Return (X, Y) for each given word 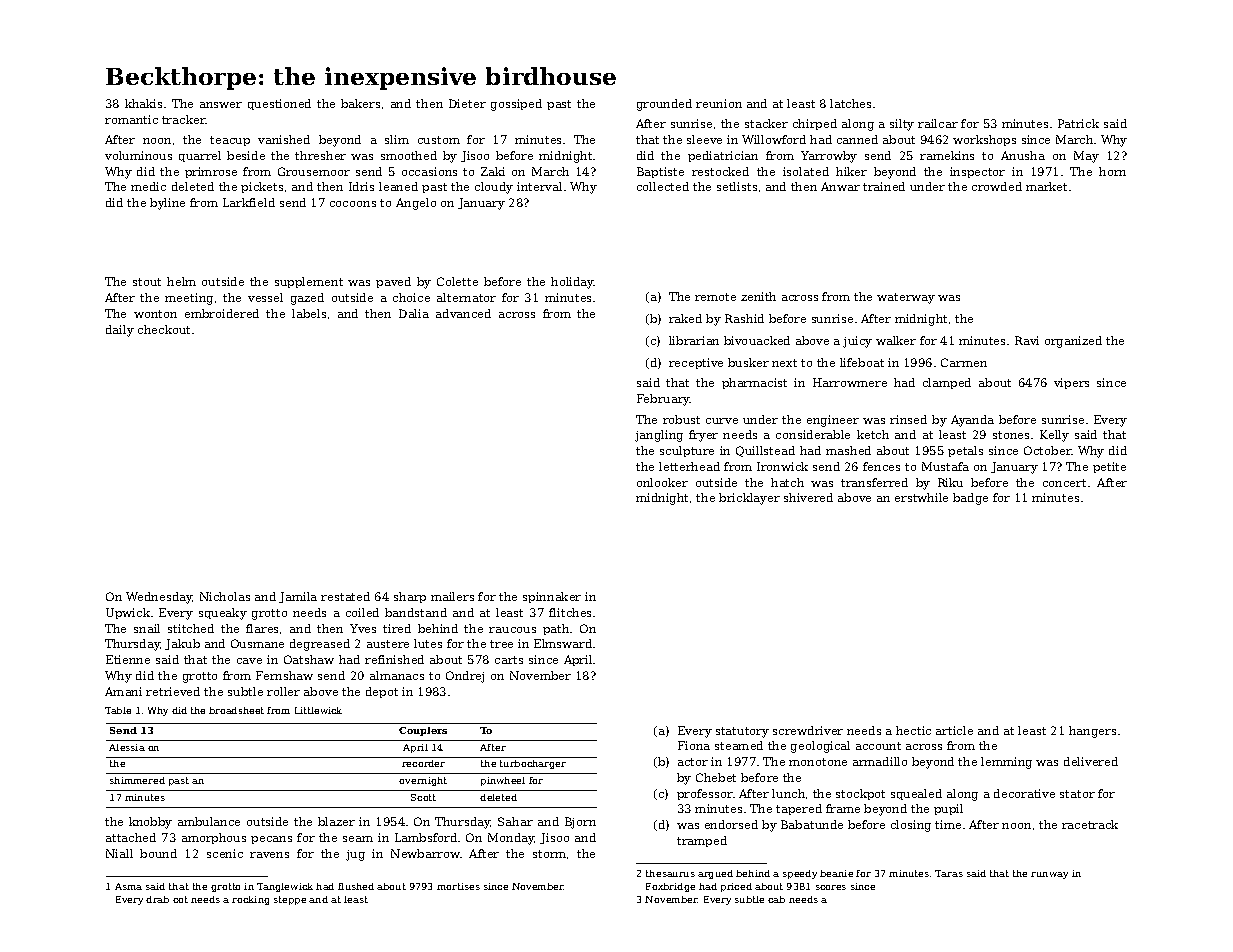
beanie (836, 873)
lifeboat (862, 362)
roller (283, 691)
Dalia (414, 313)
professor (705, 794)
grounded (664, 105)
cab (776, 899)
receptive (696, 363)
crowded (997, 186)
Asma (128, 886)
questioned (279, 104)
